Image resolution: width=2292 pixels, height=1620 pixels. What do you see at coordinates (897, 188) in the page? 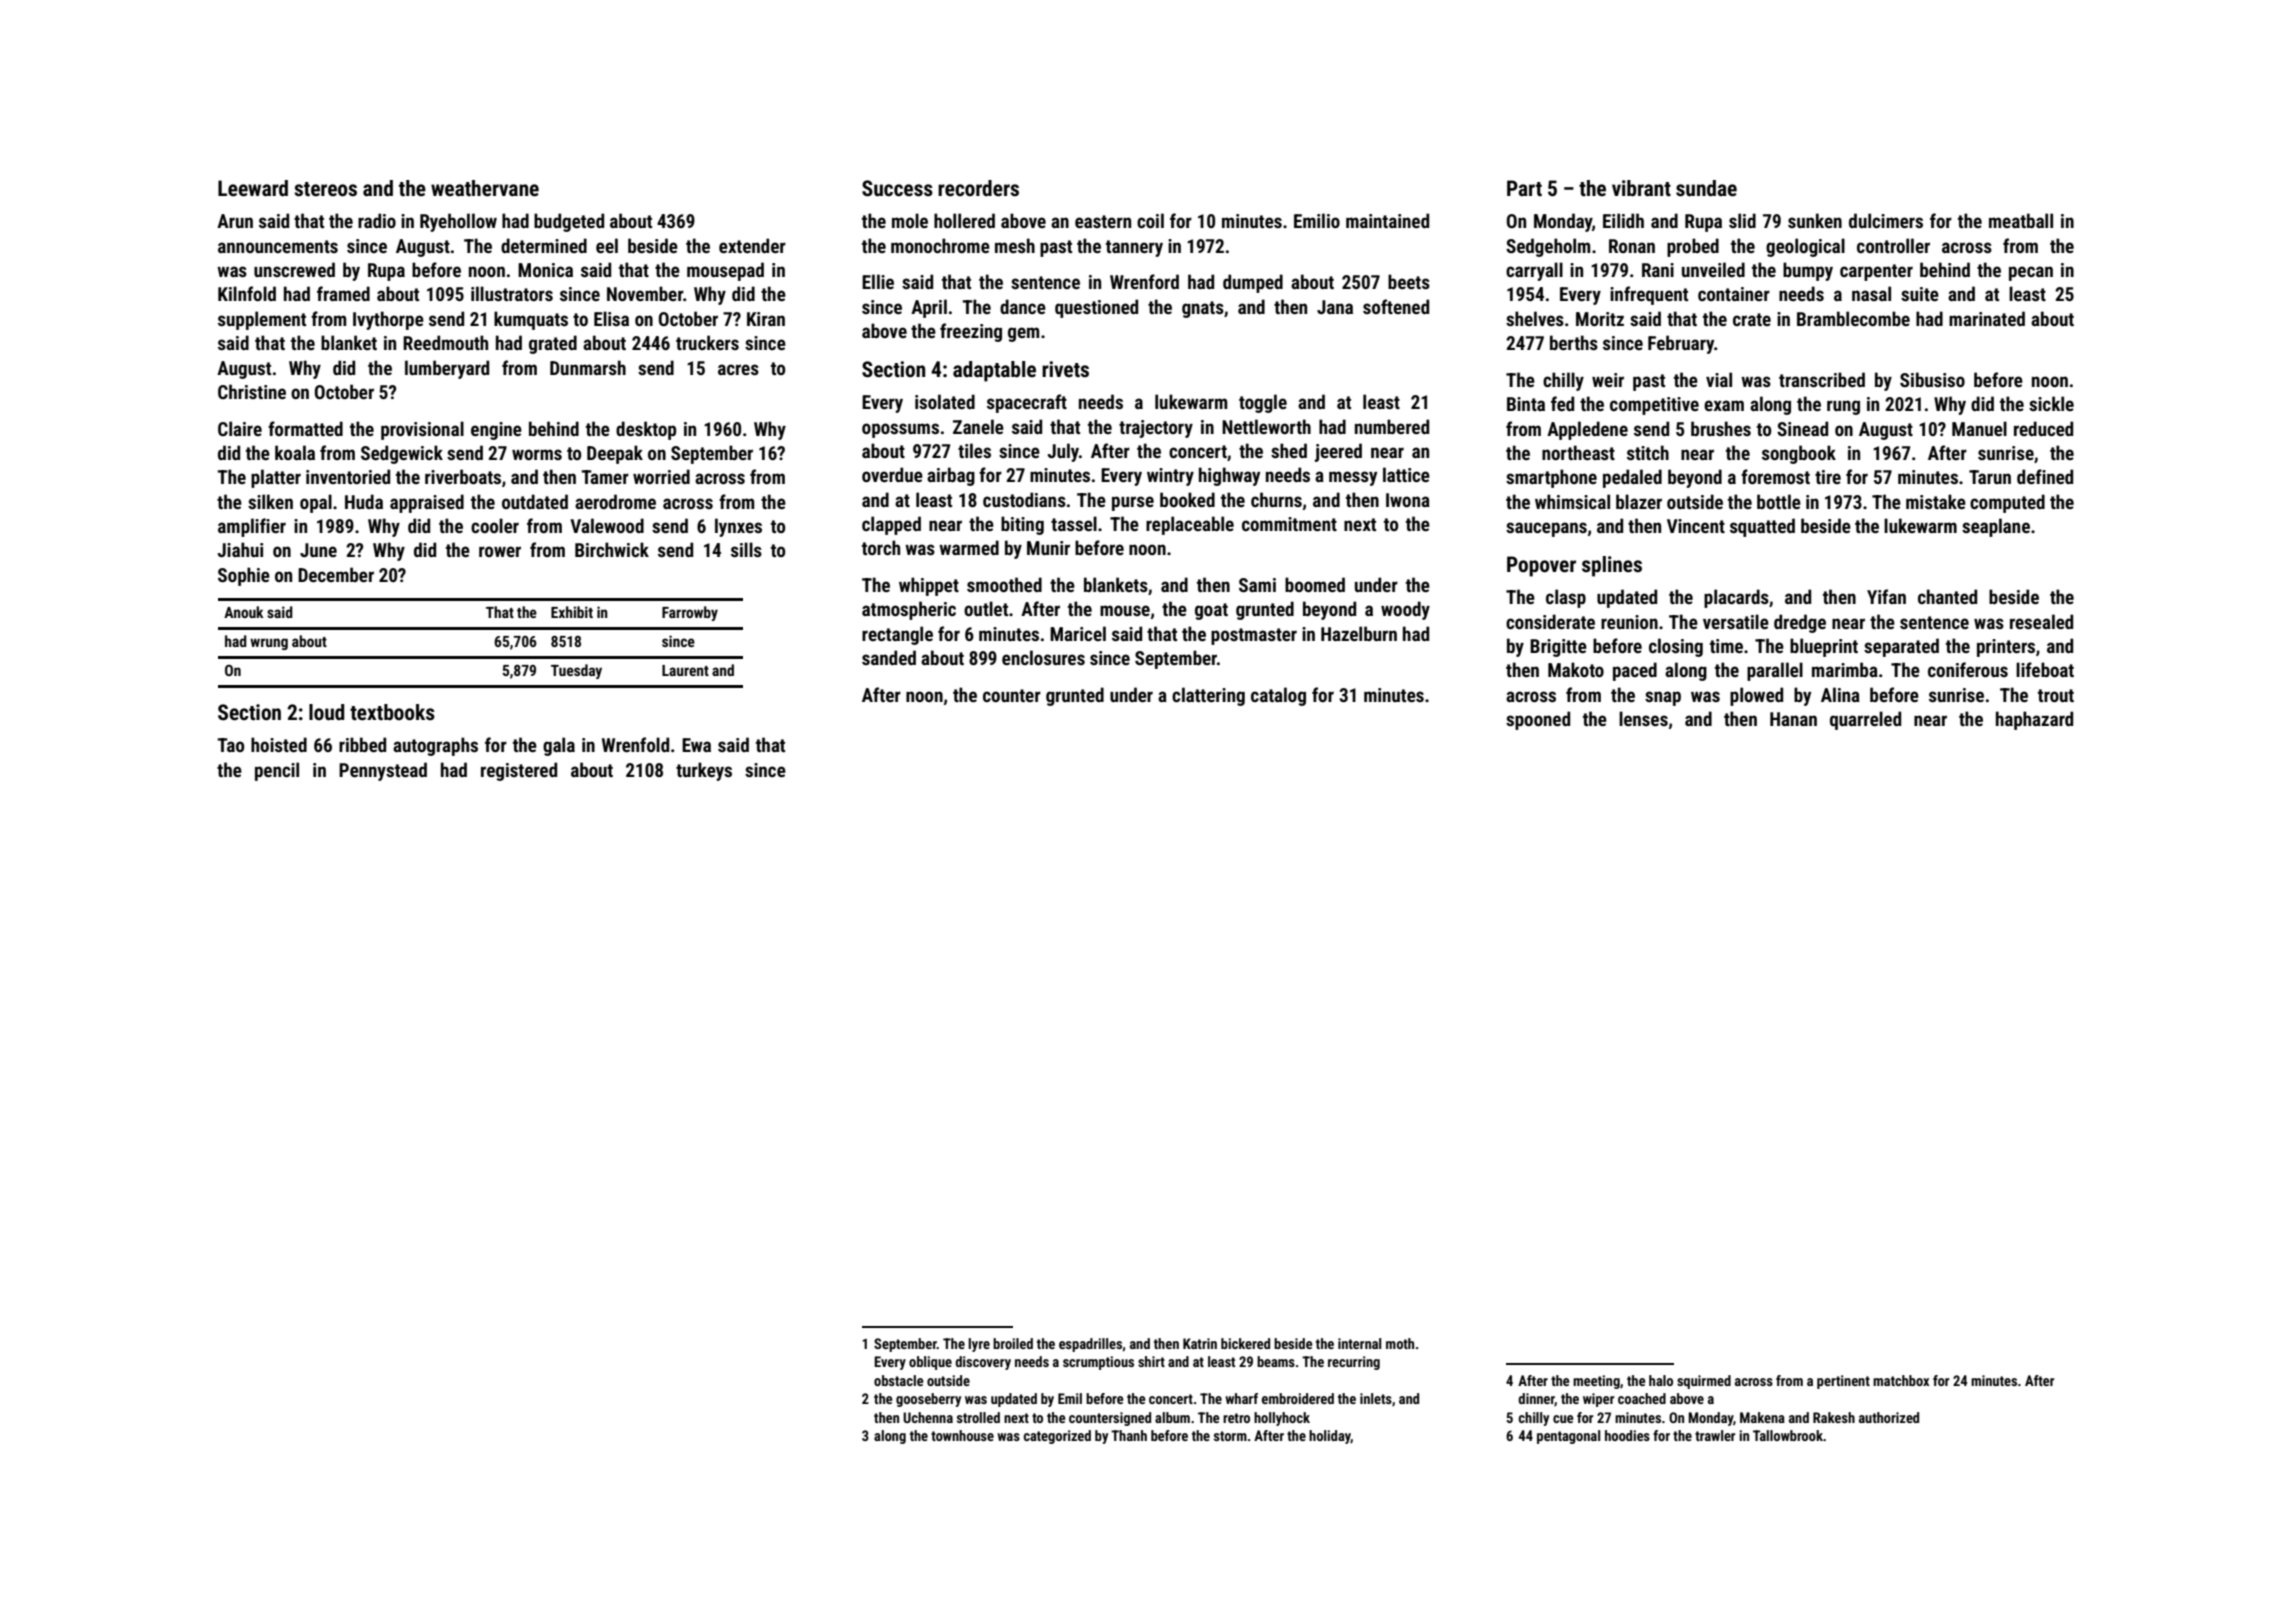
I see `Success` at bounding box center [897, 188].
